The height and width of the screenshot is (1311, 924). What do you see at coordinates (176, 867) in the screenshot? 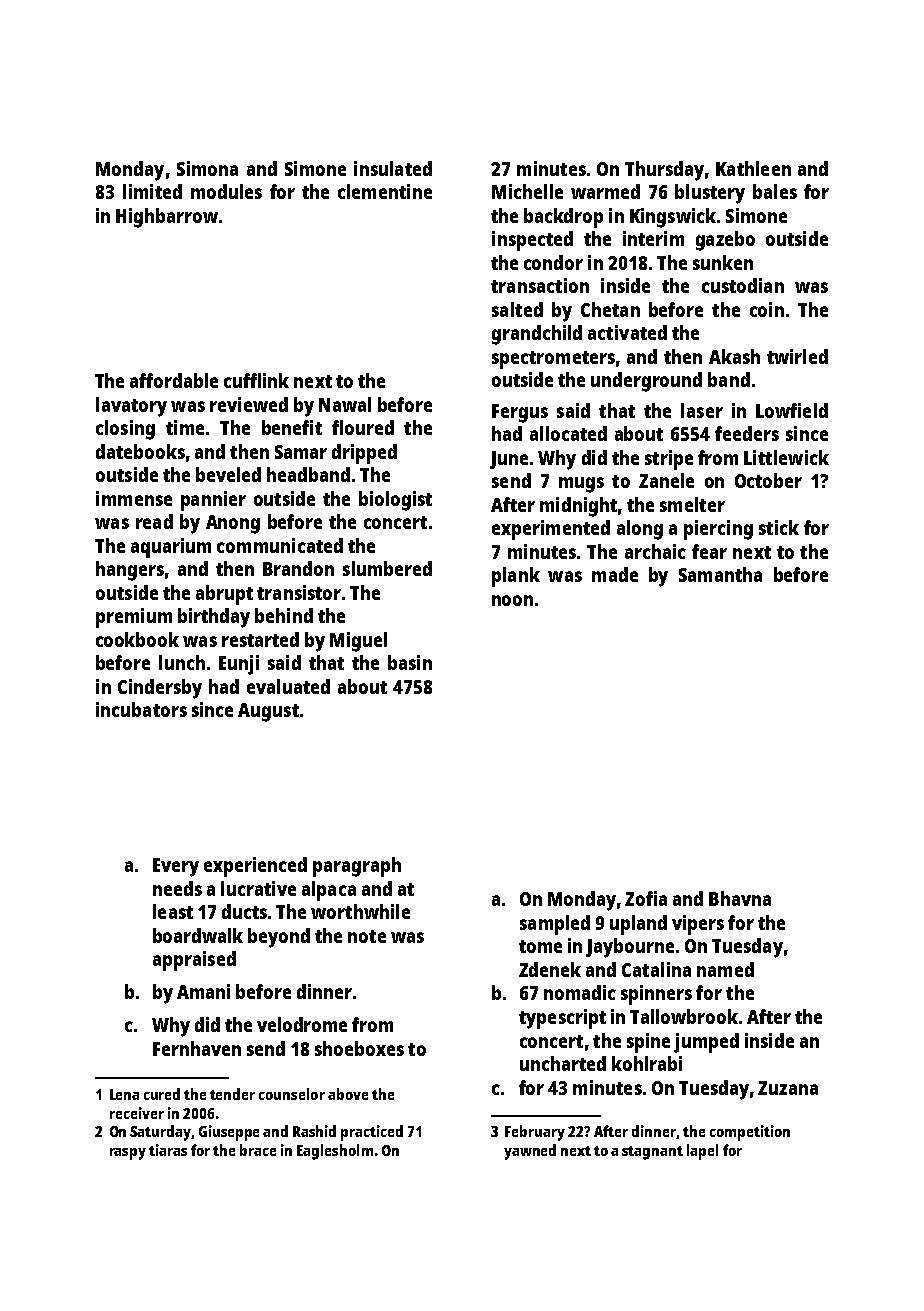
I see `Every` at bounding box center [176, 867].
